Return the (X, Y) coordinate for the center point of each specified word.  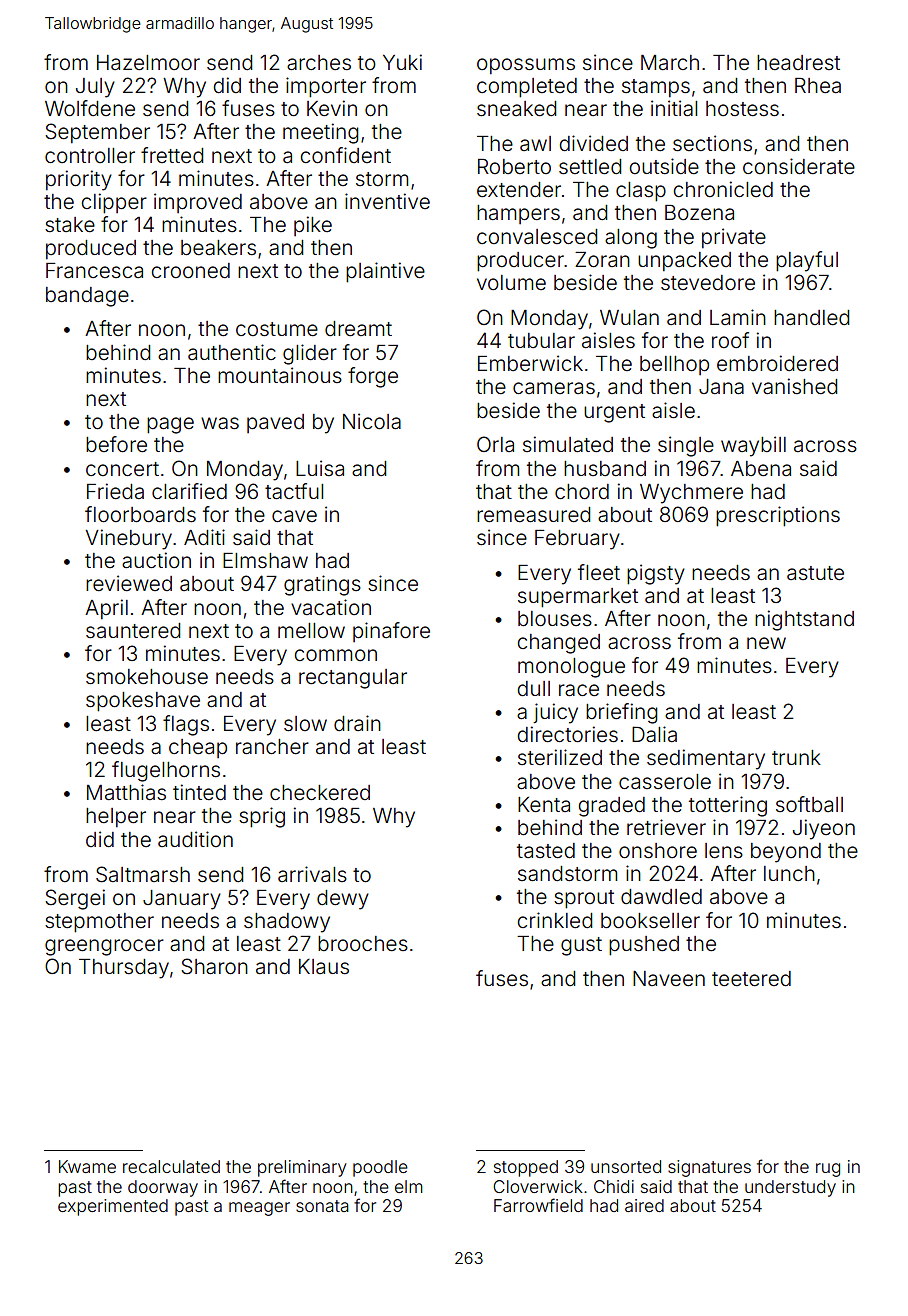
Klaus (324, 966)
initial (674, 108)
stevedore (708, 283)
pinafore (391, 632)
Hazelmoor (148, 63)
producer (520, 262)
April (106, 609)
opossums (526, 66)
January (182, 900)
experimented (113, 1207)
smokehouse (147, 677)
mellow (311, 631)
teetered (751, 979)
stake (70, 225)
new (766, 643)
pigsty (656, 574)
